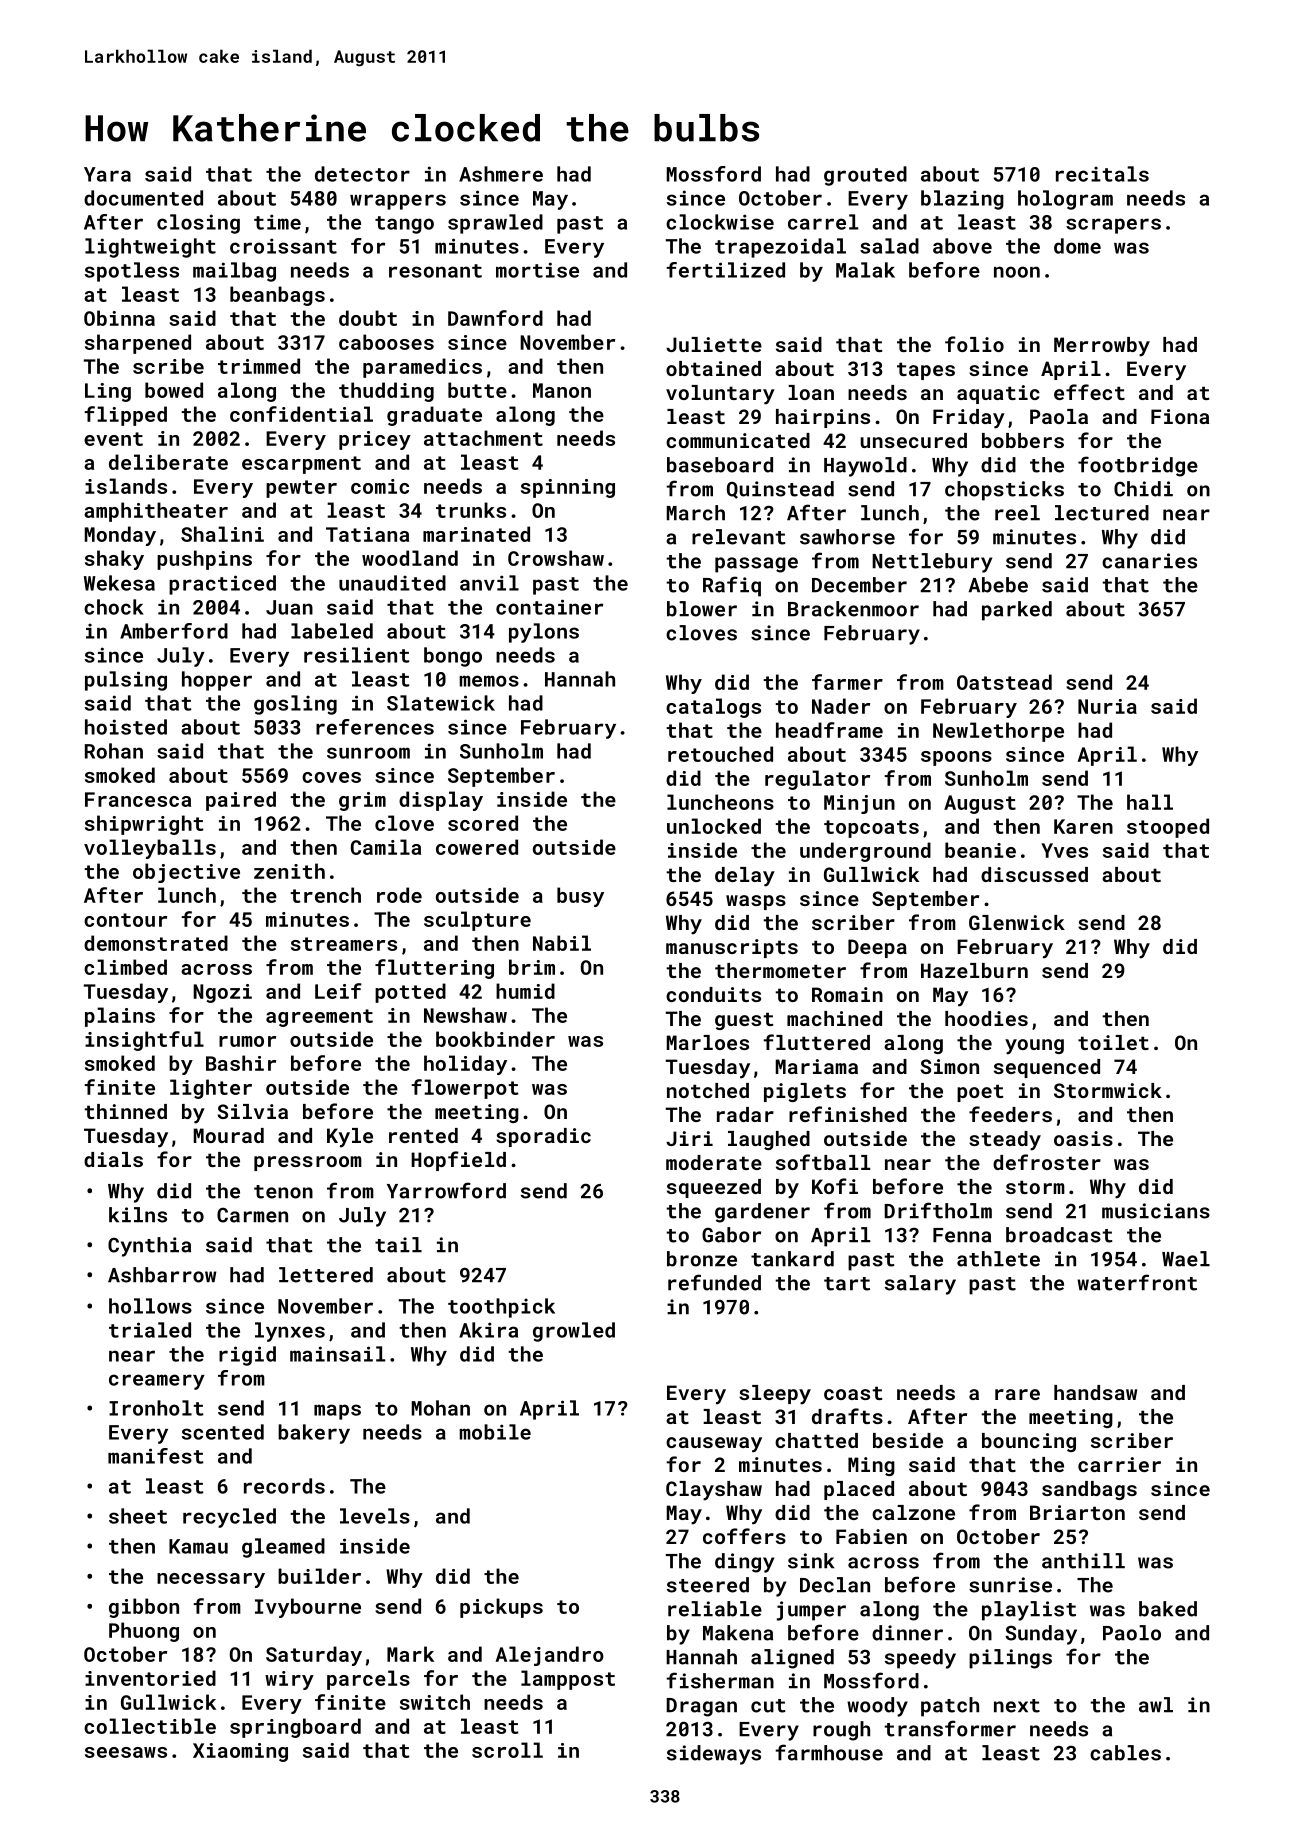 This document has height=1837, width=1299. I want to click on Yara, so click(107, 174).
